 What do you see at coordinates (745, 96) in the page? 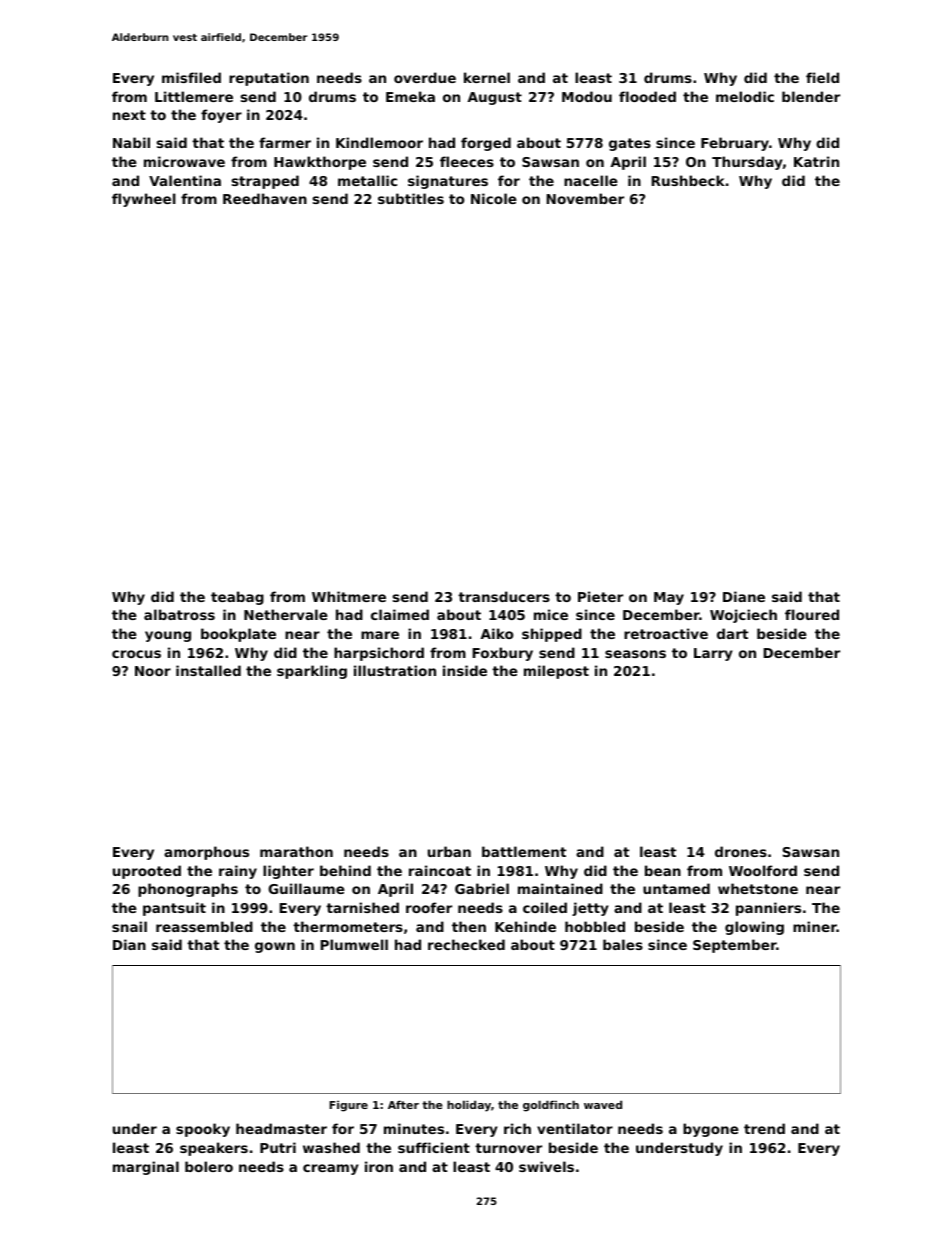
I see `melodic` at bounding box center [745, 96].
